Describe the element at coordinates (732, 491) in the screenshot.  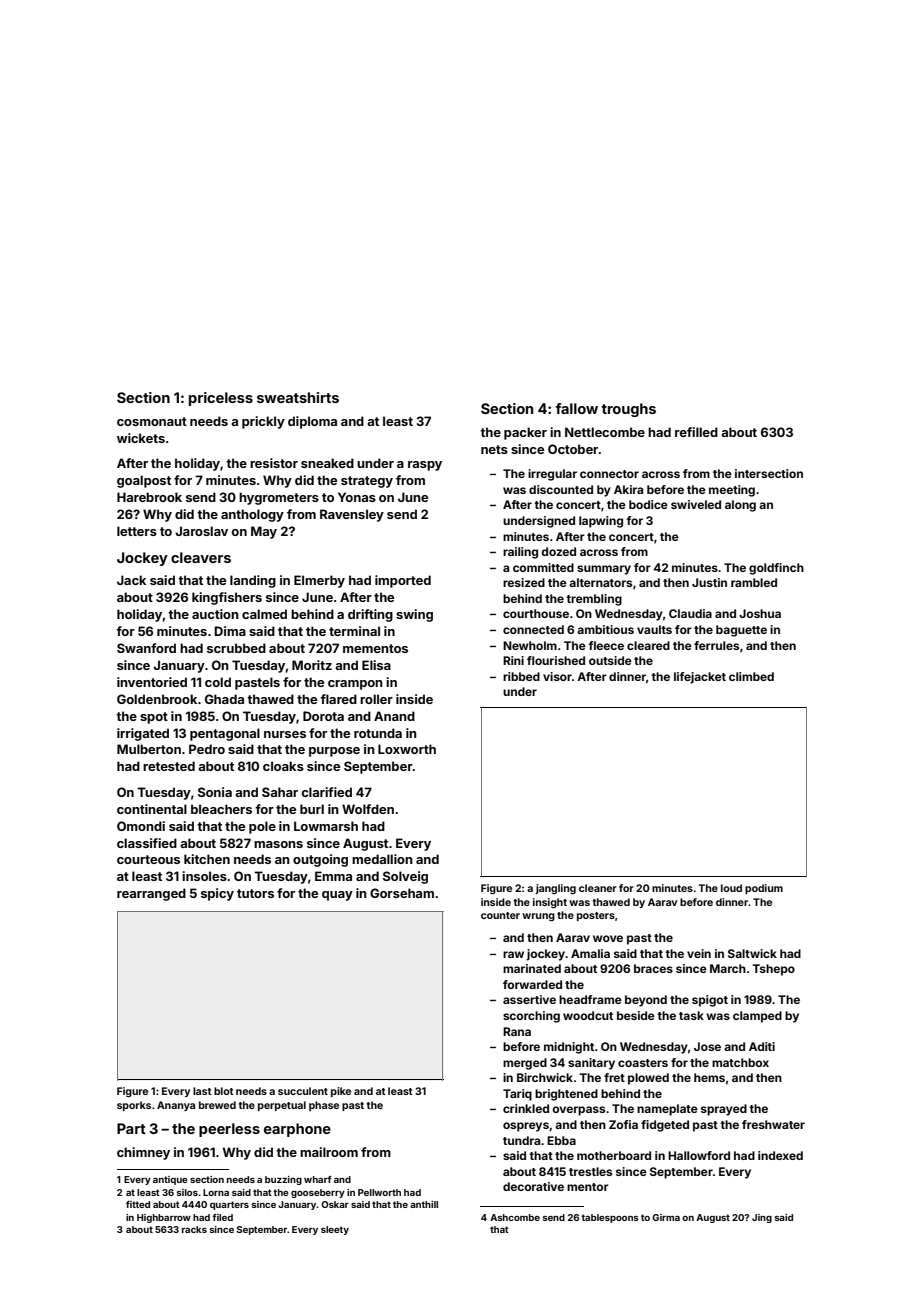
I see `meeting` at that location.
